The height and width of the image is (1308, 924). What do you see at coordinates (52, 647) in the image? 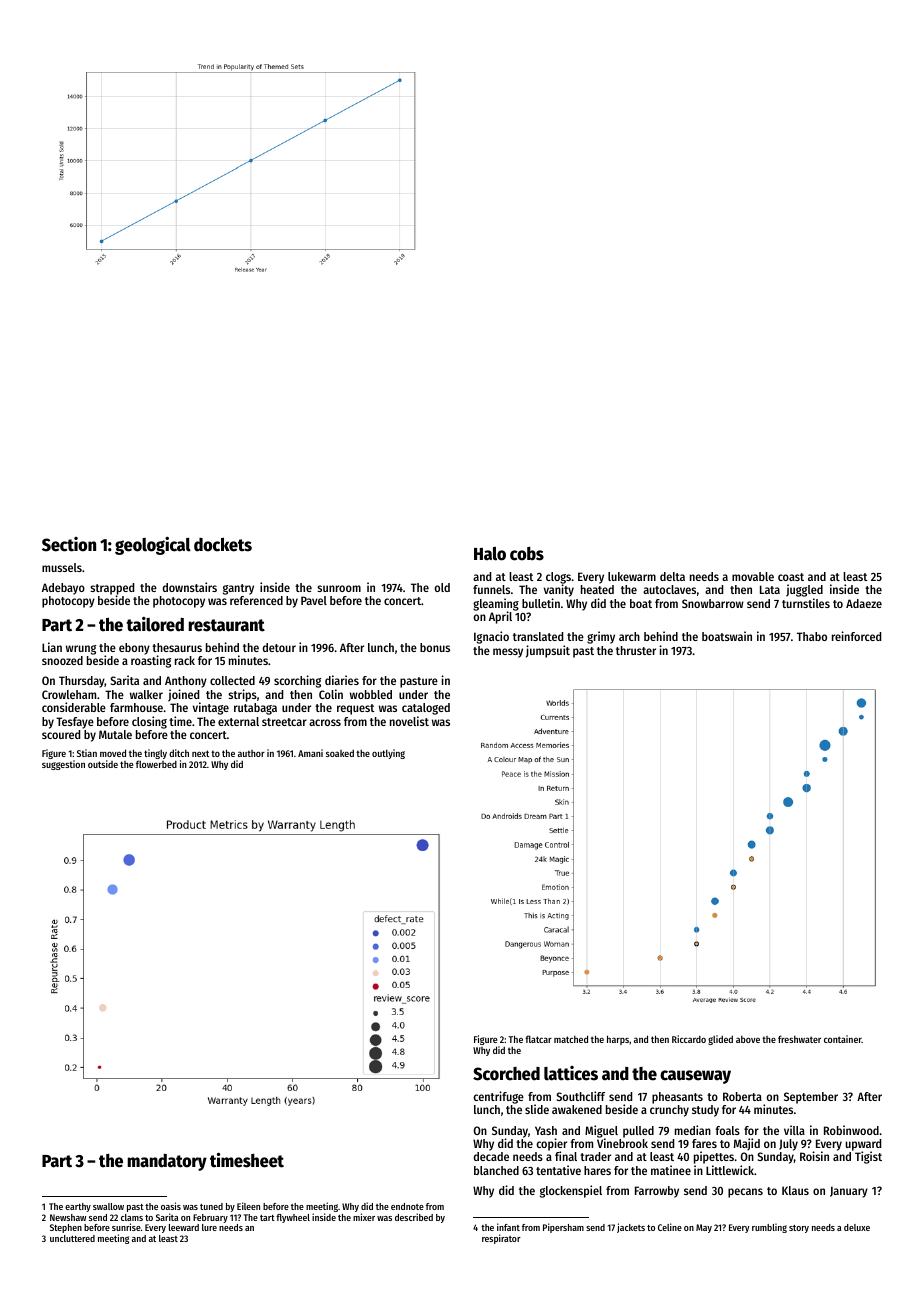
I see `Lian` at bounding box center [52, 647].
